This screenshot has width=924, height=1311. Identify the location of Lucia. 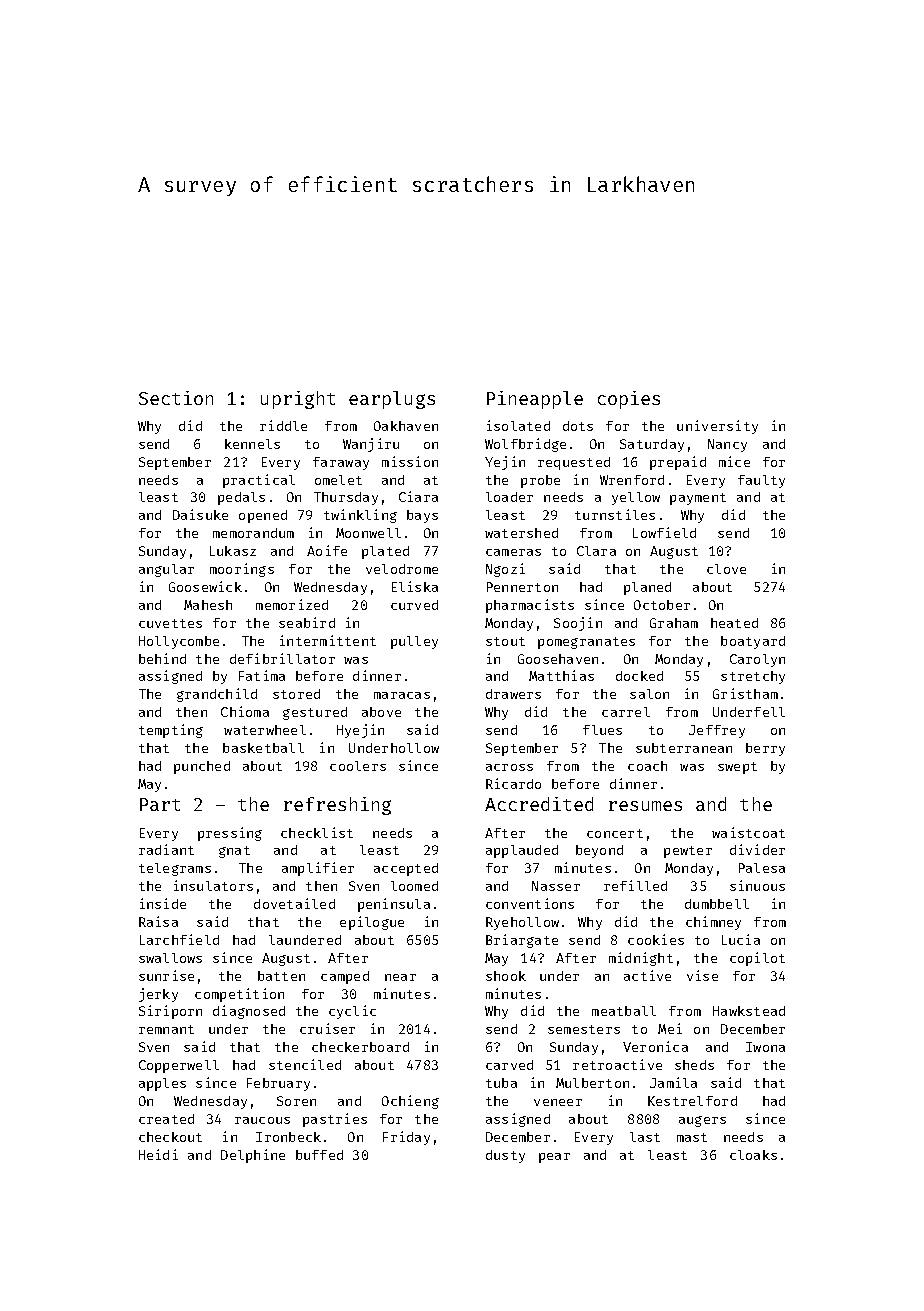
(741, 939).
